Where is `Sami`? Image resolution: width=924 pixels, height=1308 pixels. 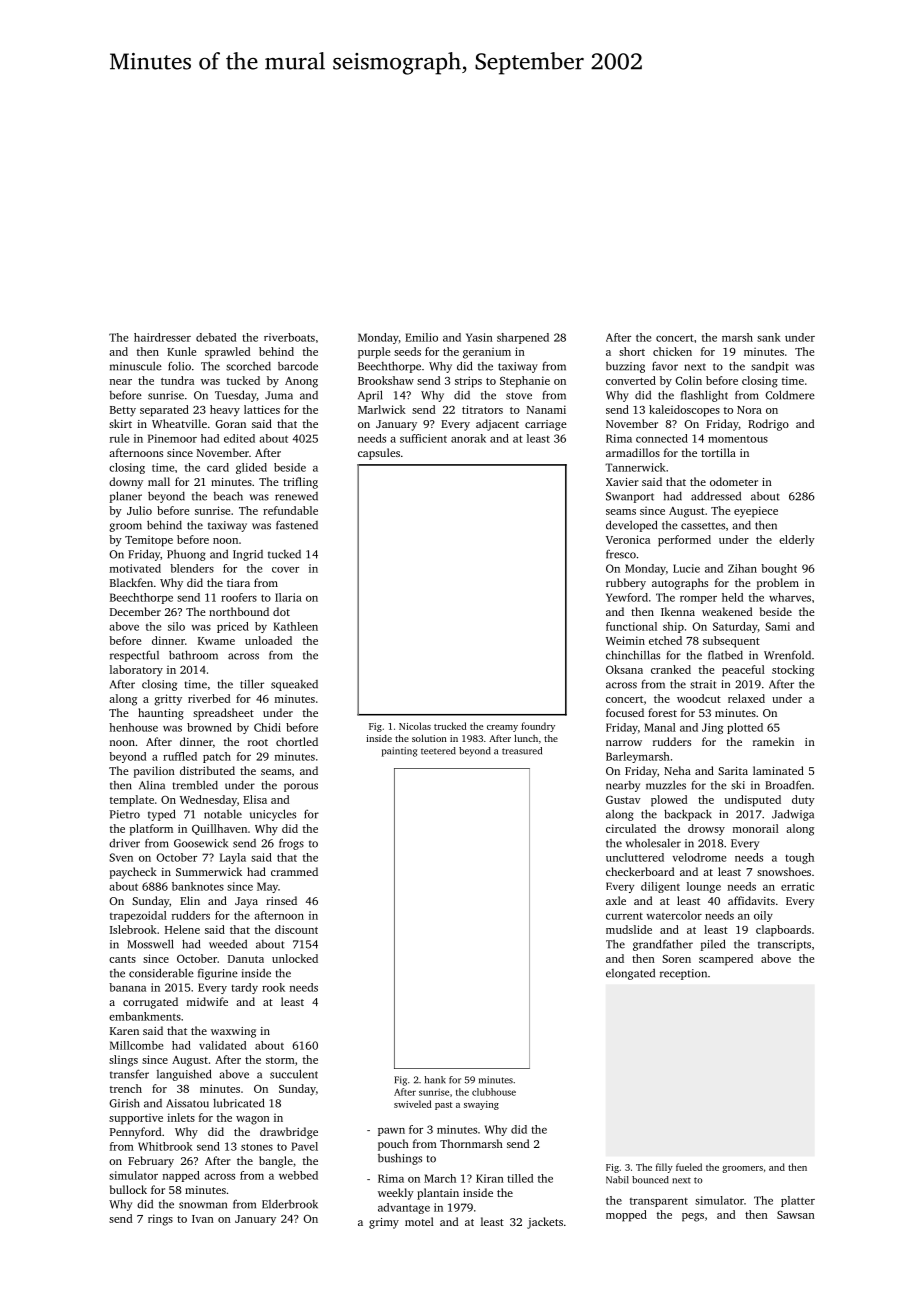 Sami is located at coordinates (777, 626).
